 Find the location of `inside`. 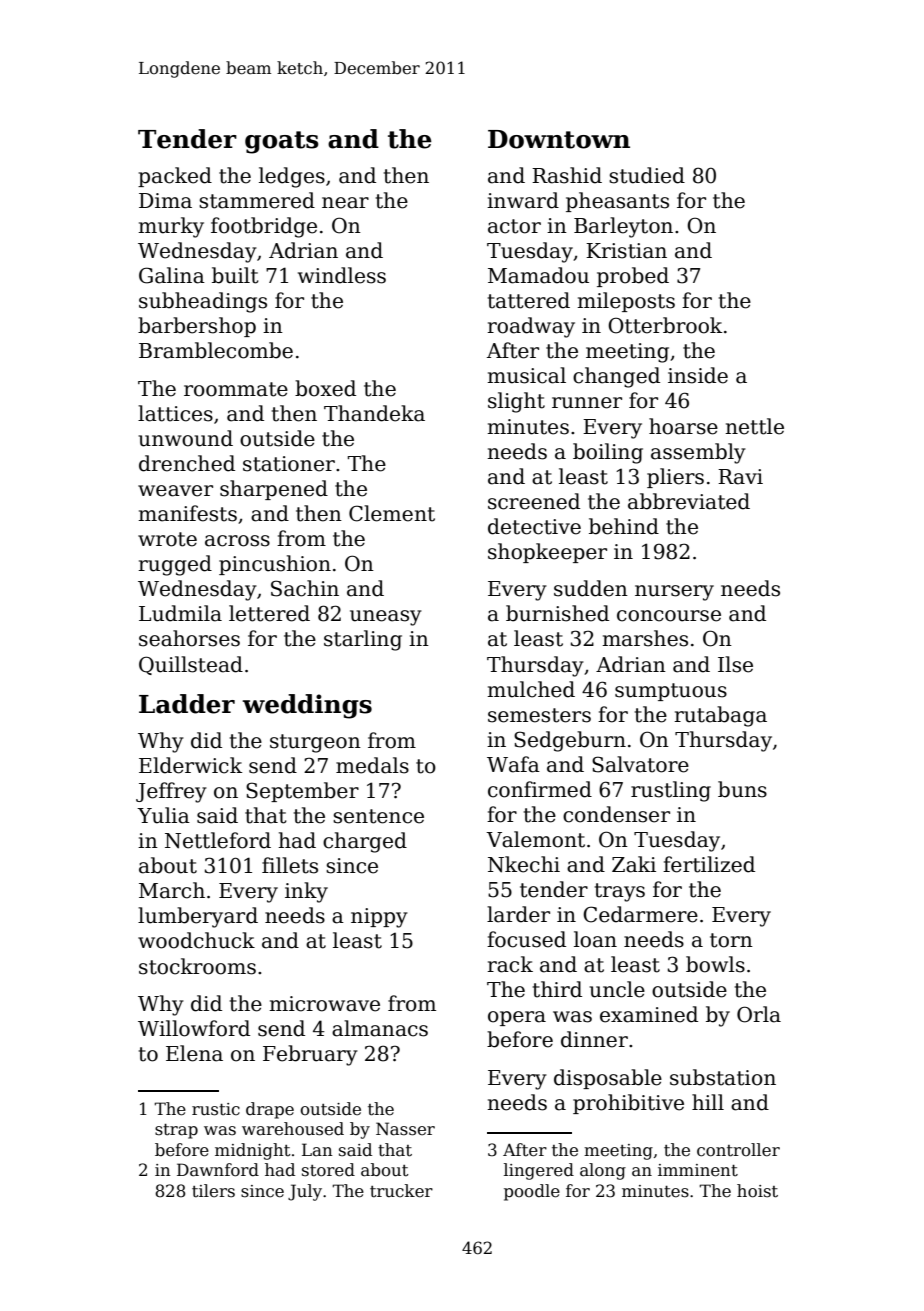

inside is located at coordinates (698, 375).
